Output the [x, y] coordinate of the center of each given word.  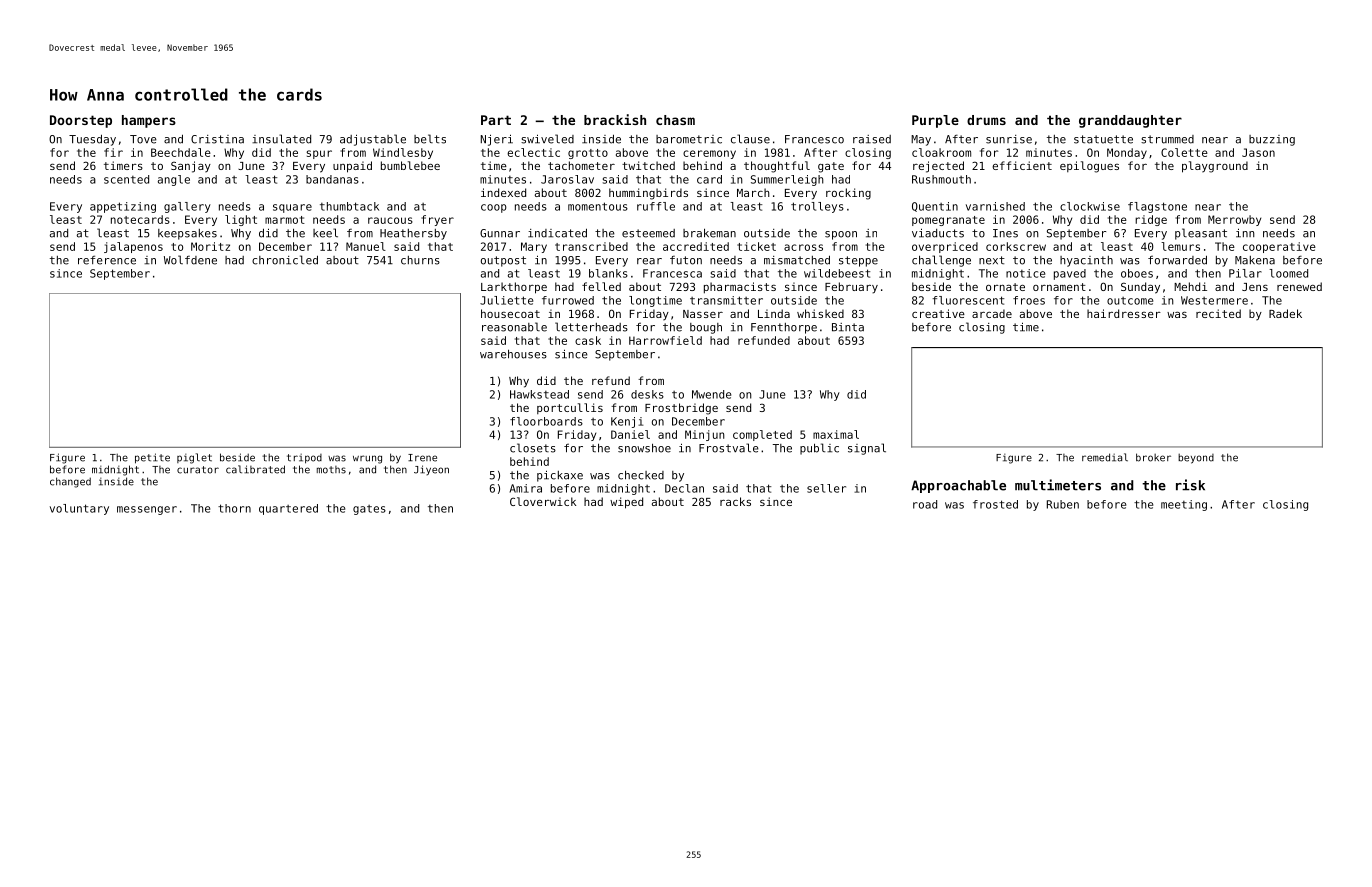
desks [647, 394]
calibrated [255, 469]
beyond [1196, 459]
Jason [1258, 152]
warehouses [513, 354]
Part [496, 120]
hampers [149, 121]
